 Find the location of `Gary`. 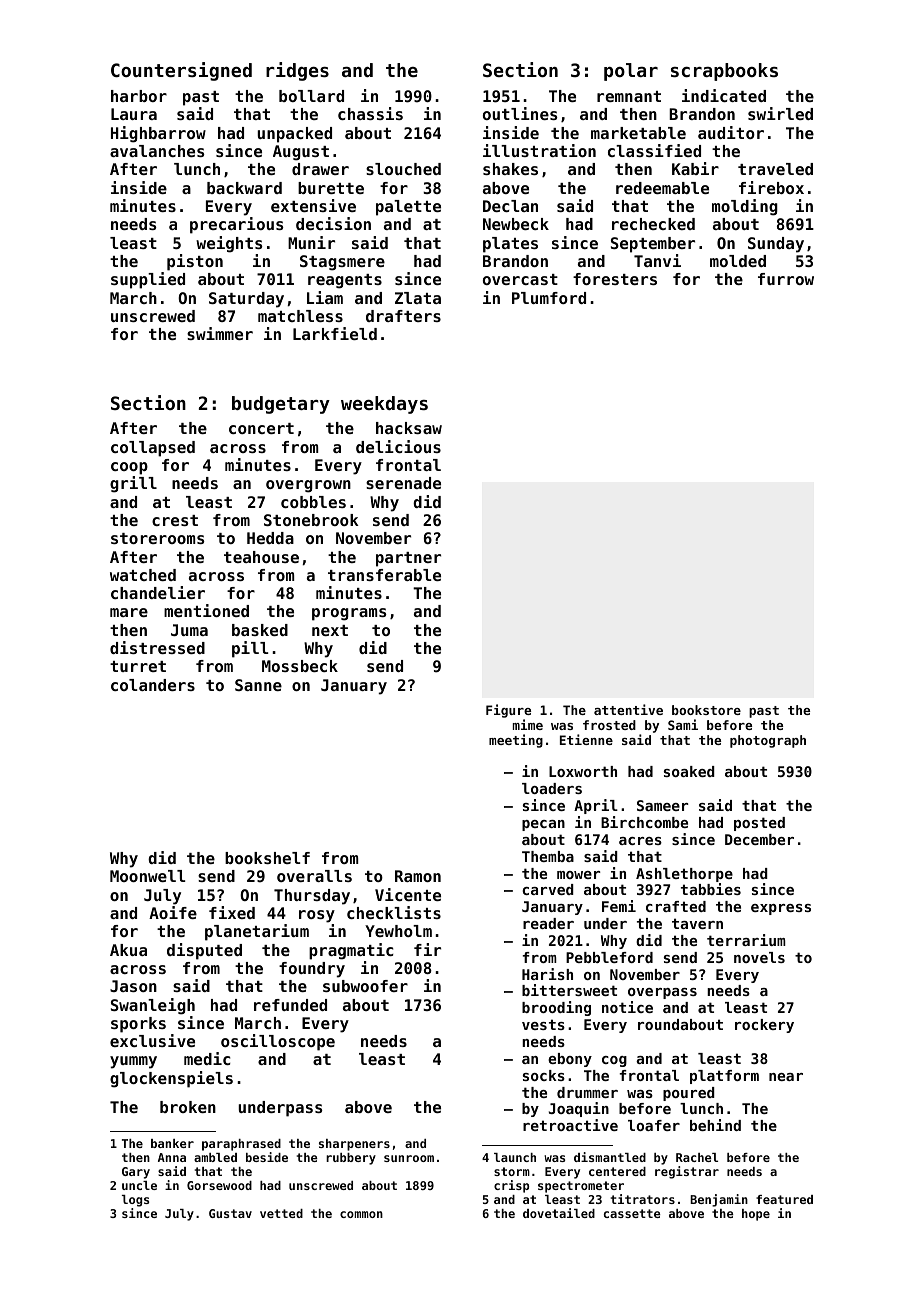

Gary is located at coordinates (136, 1173).
